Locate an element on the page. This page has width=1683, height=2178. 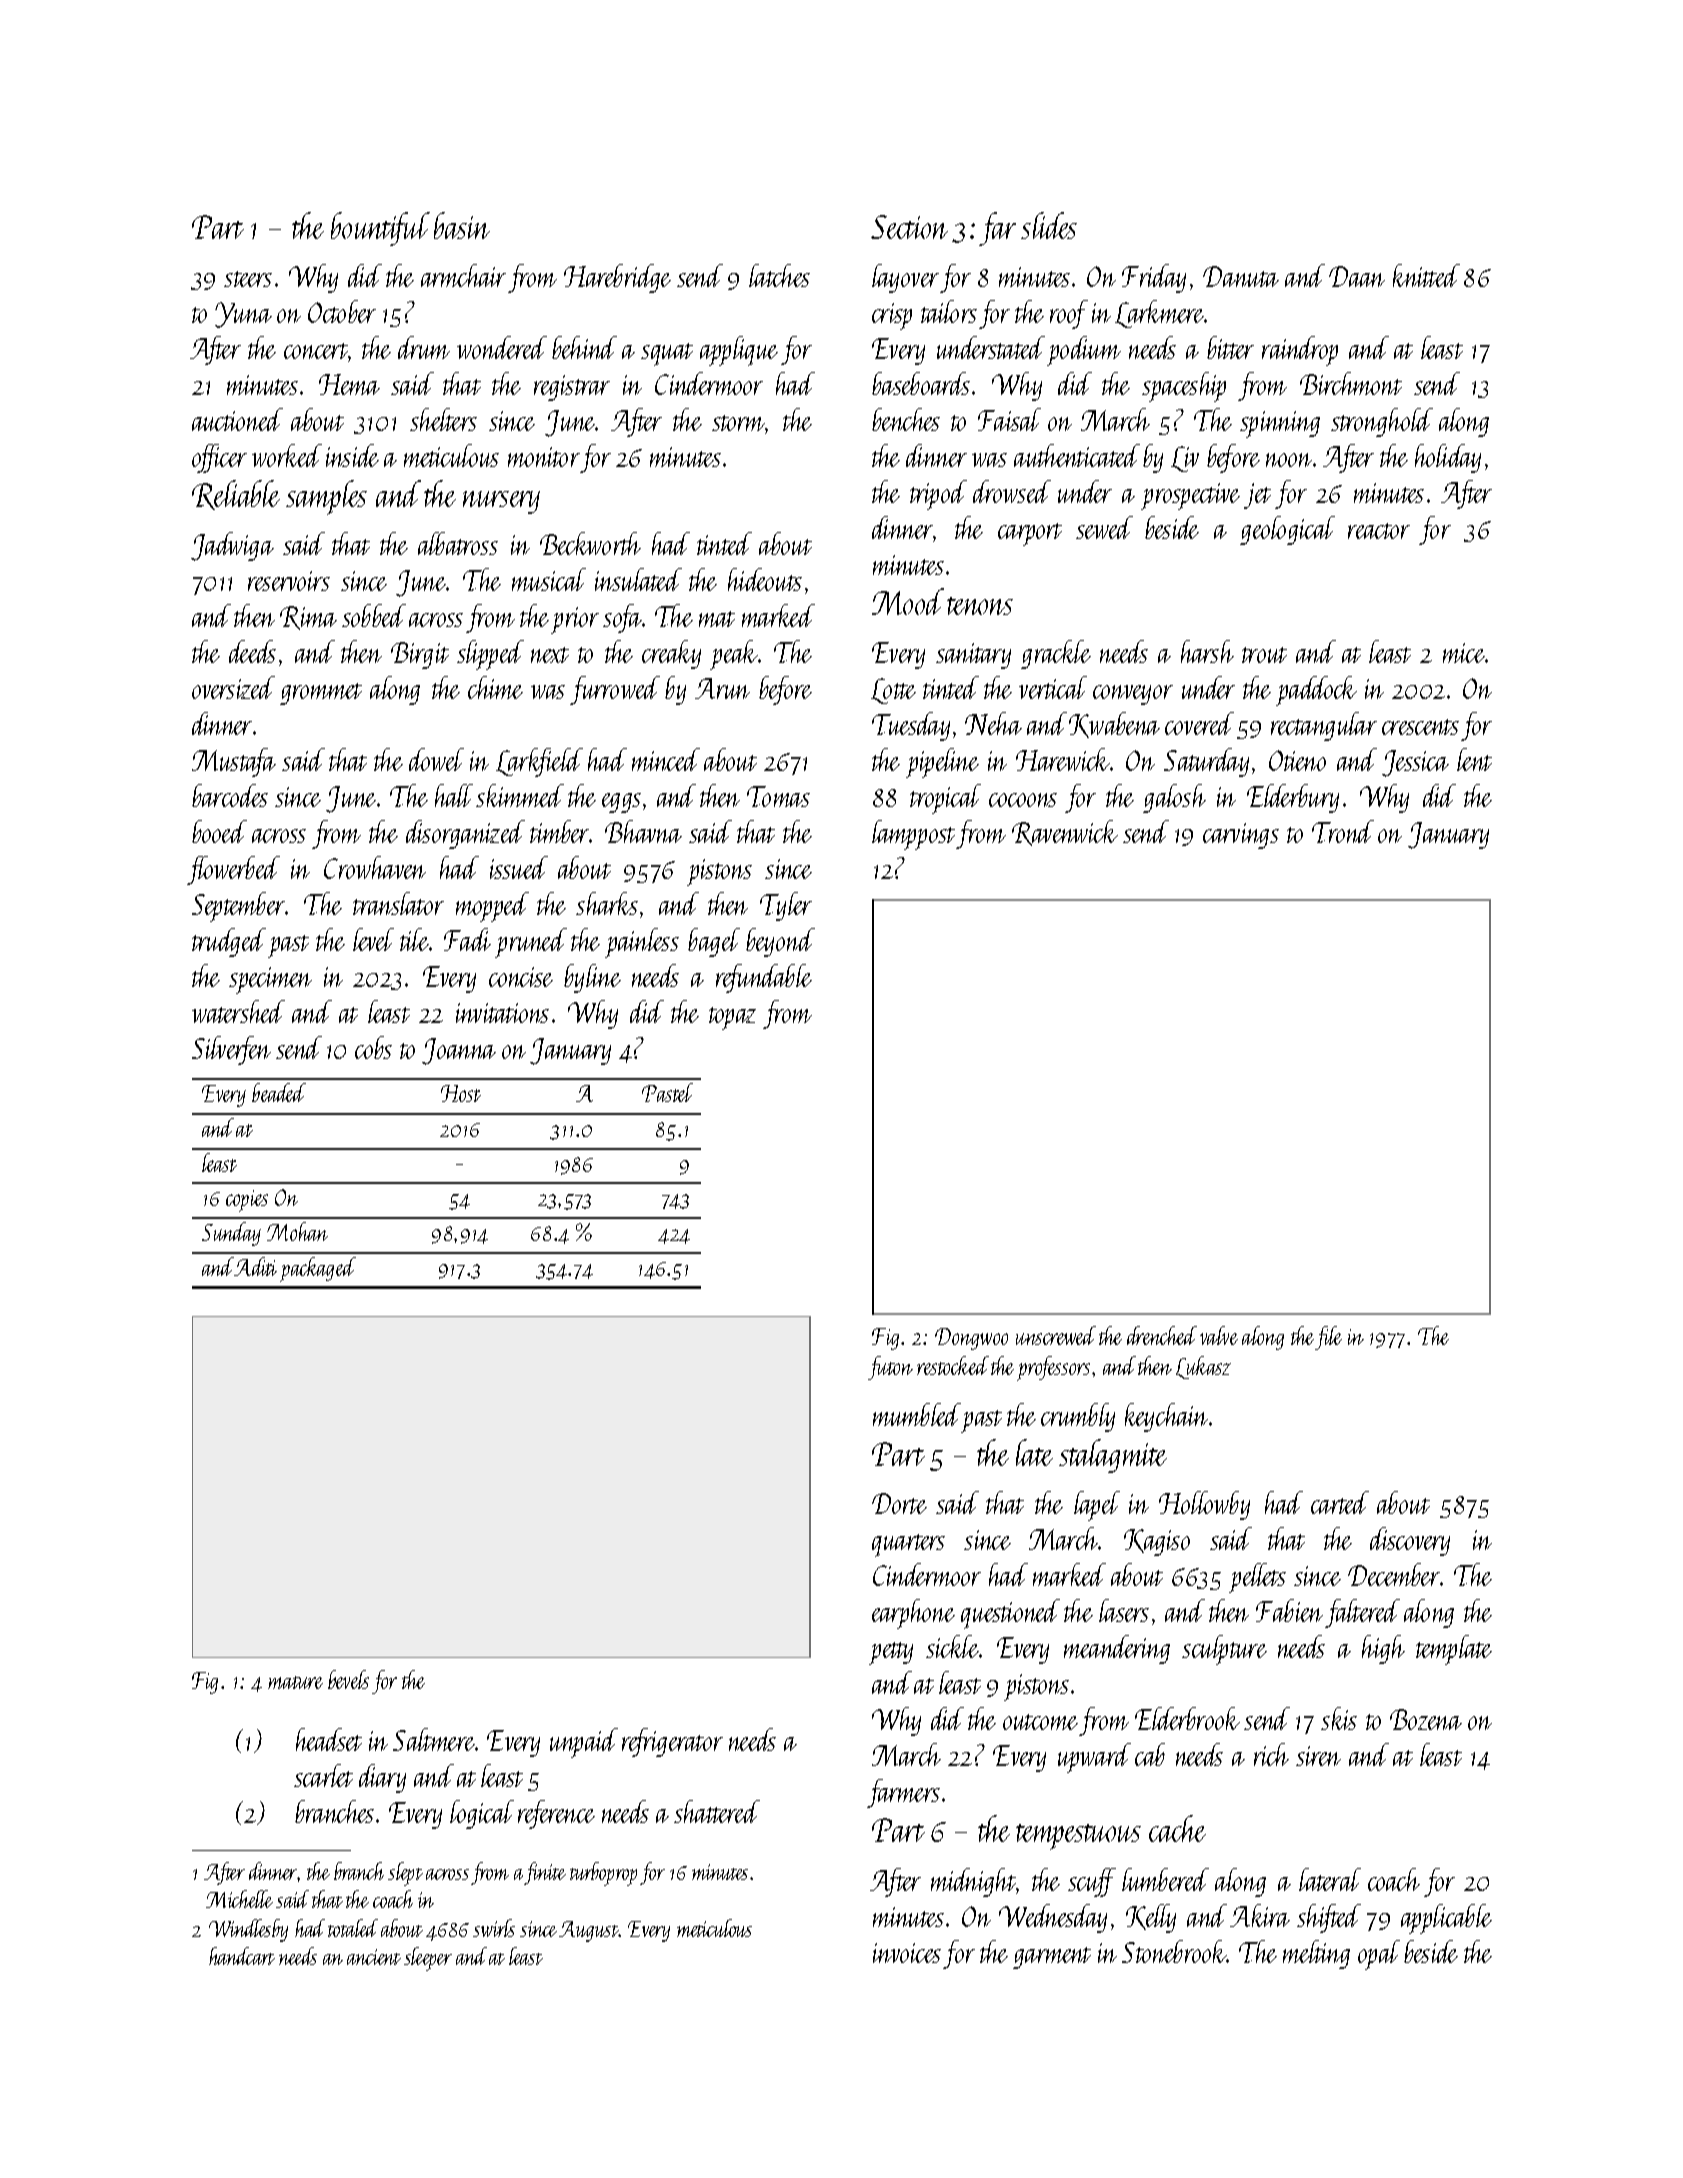
drenched is located at coordinates (1162, 1335).
